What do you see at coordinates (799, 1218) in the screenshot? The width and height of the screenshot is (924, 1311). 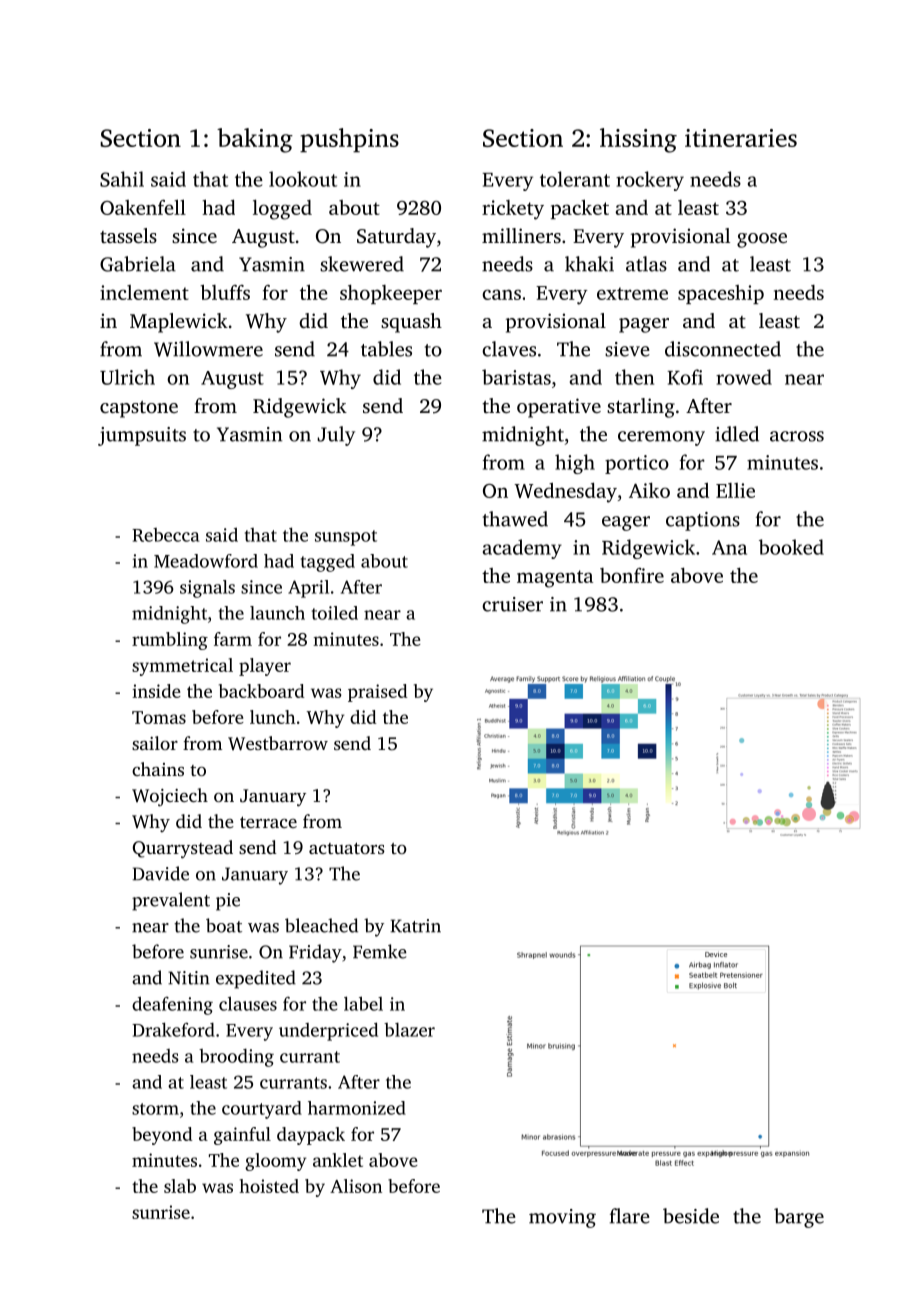 I see `barge` at bounding box center [799, 1218].
